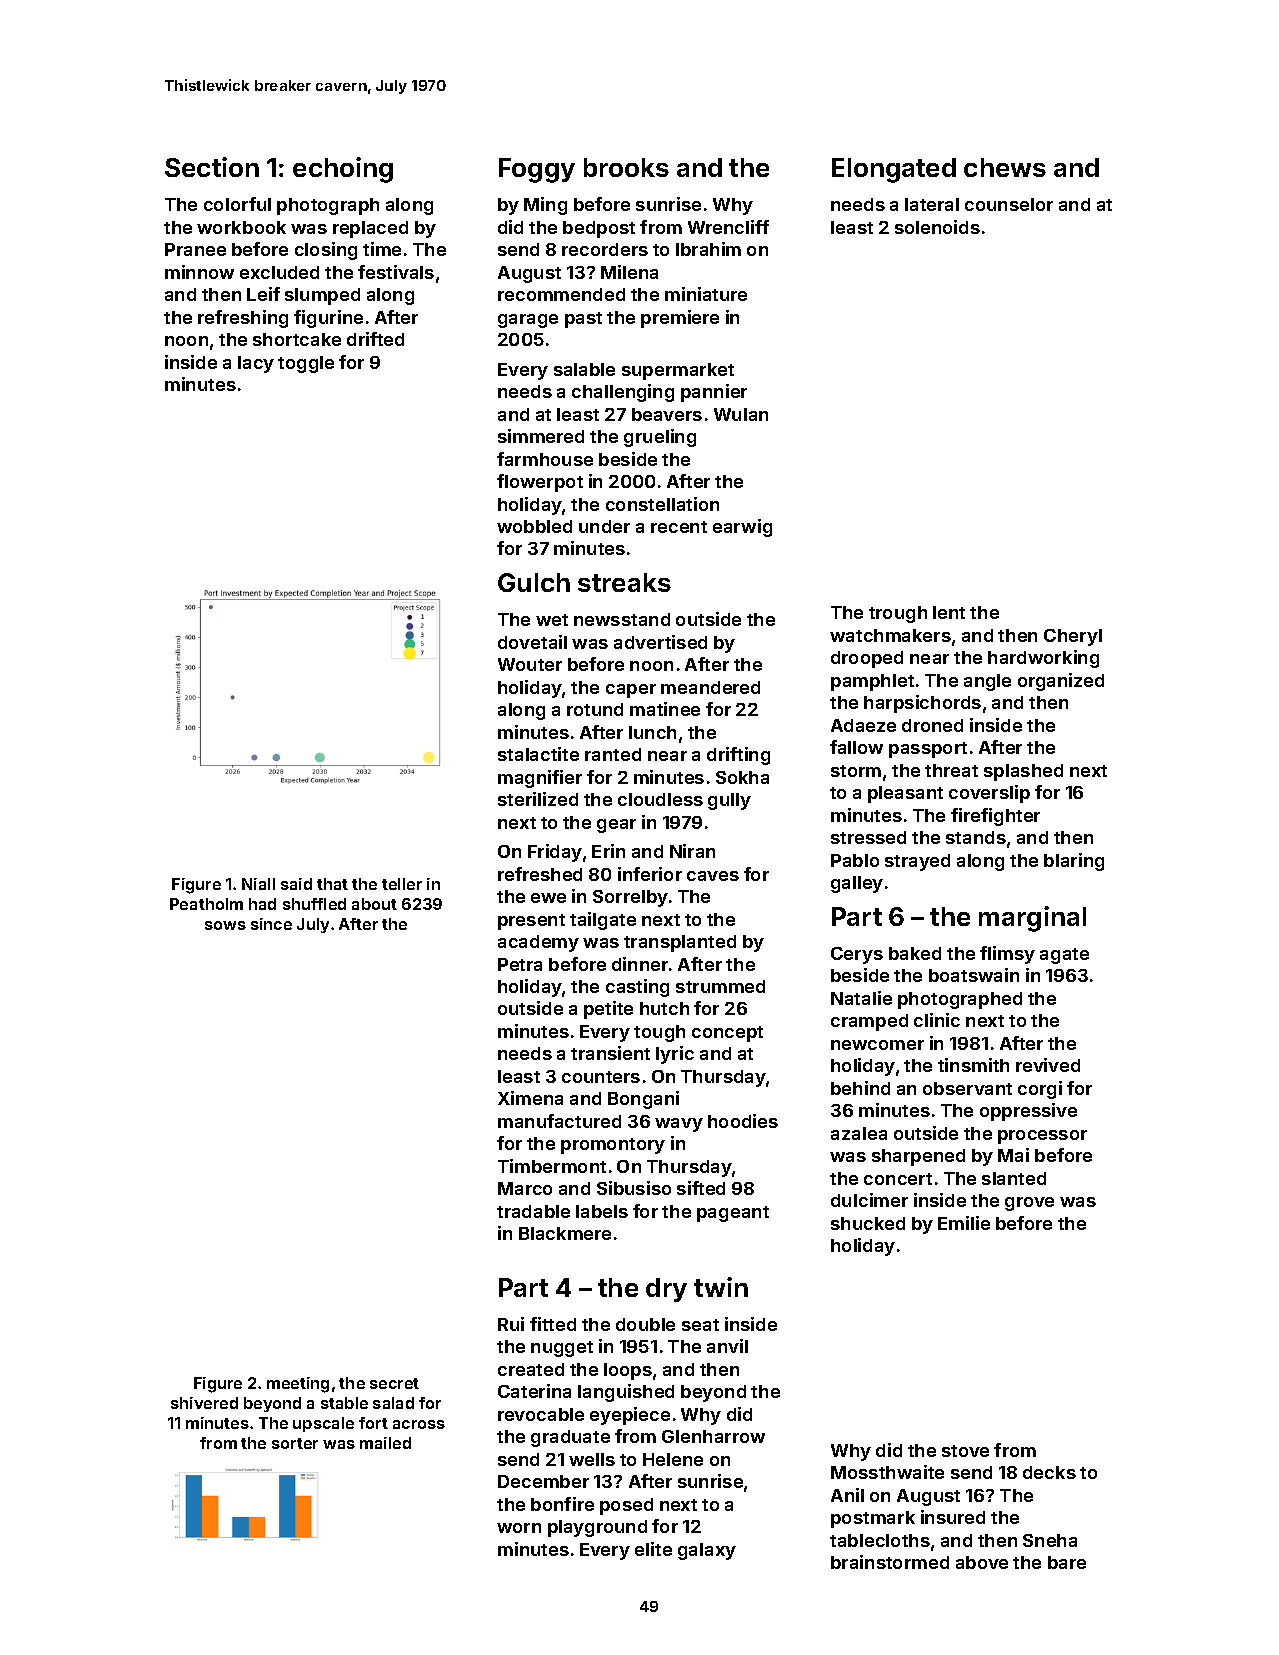  I want to click on Ming, so click(545, 206).
